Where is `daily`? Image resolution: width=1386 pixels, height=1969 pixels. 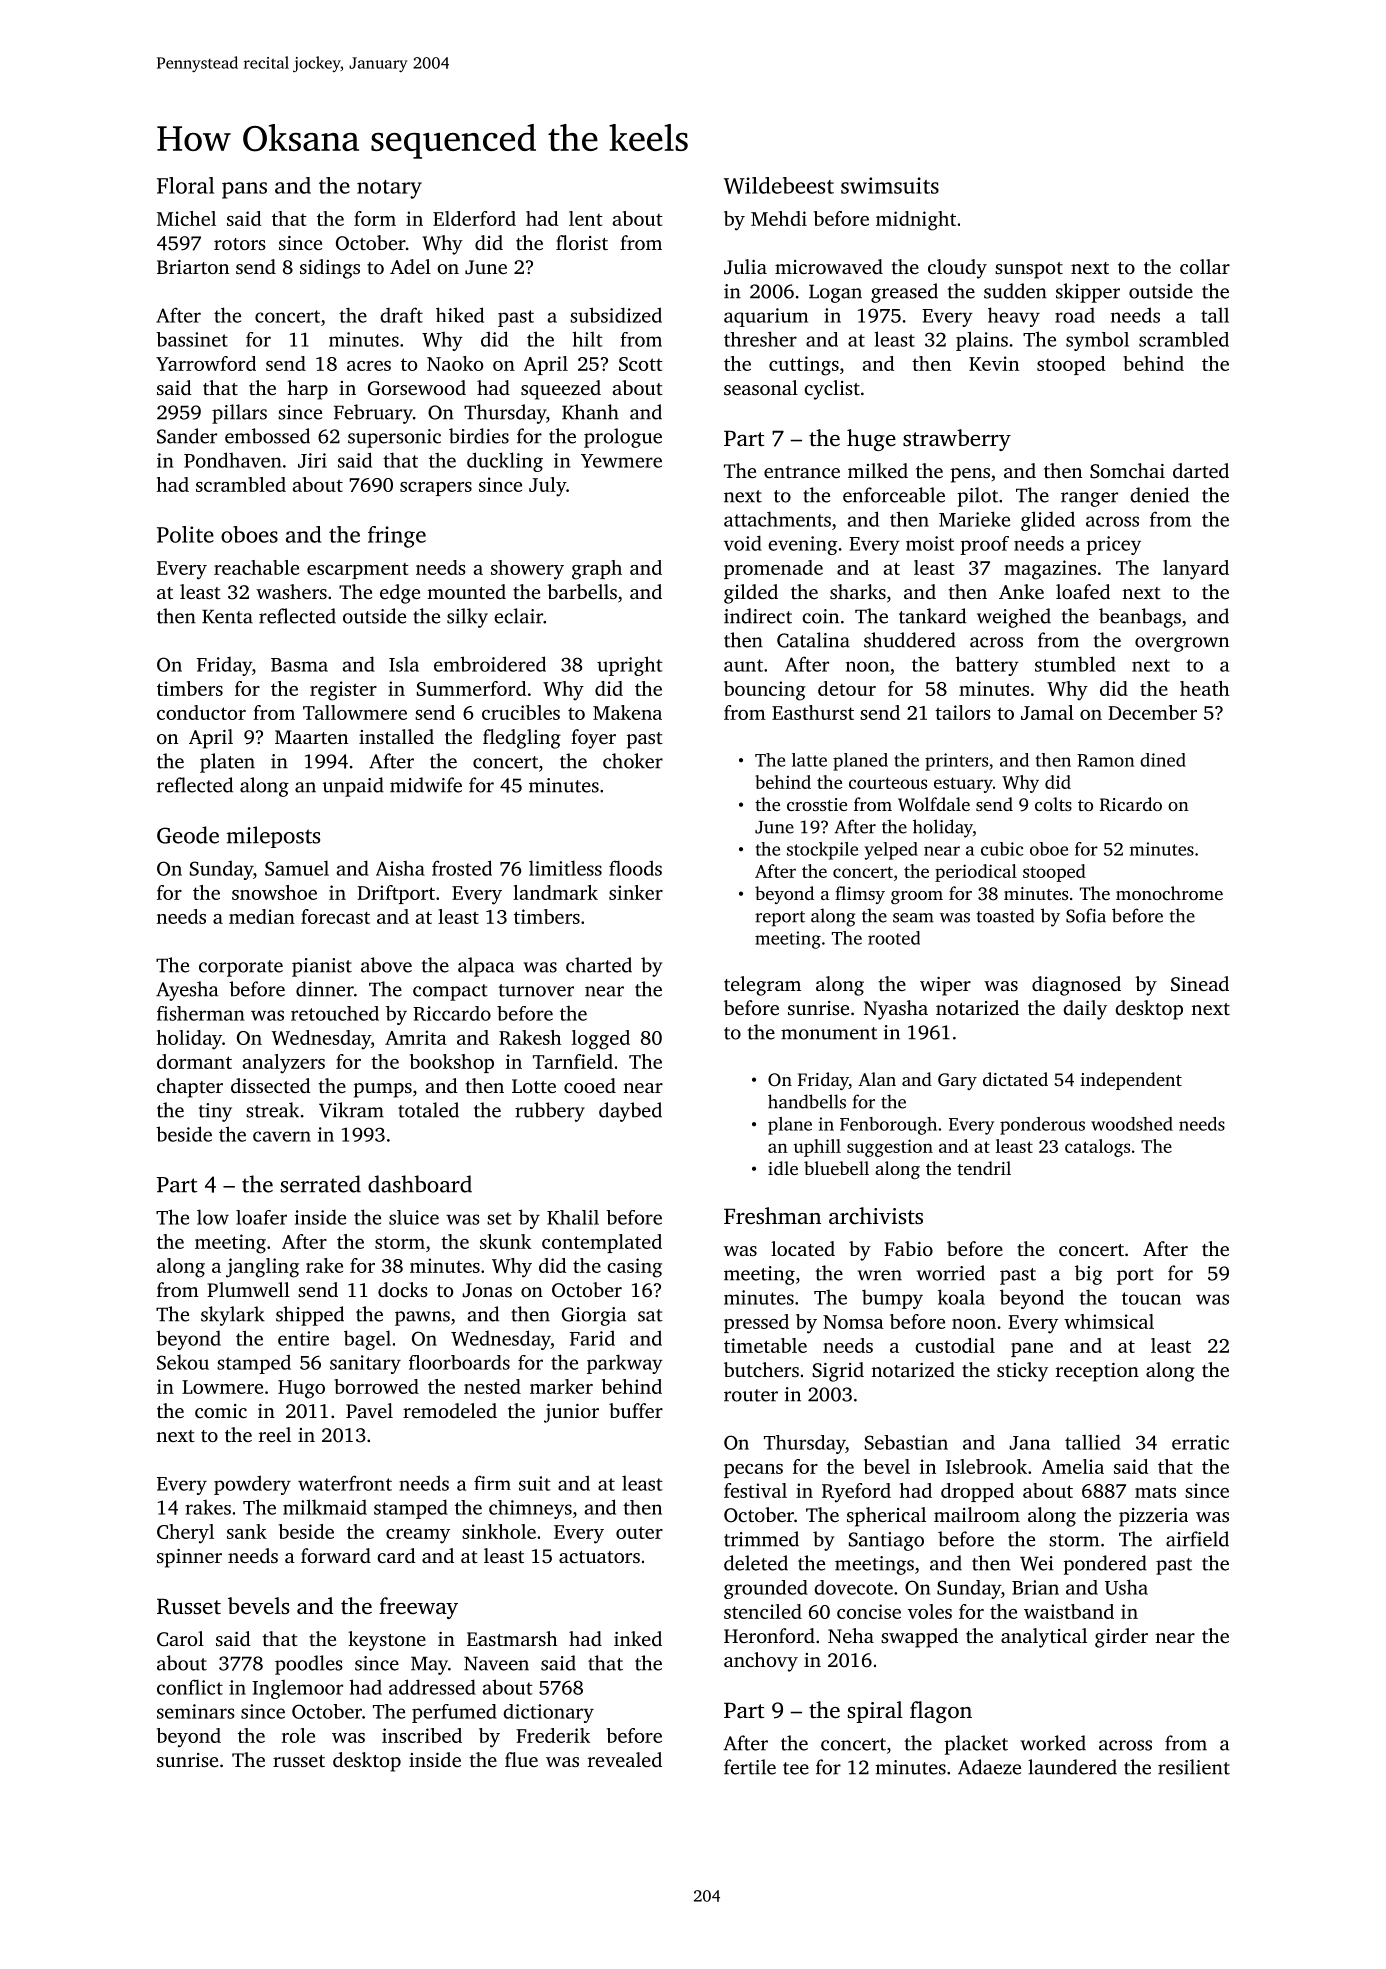
daily is located at coordinates (1085, 1010).
